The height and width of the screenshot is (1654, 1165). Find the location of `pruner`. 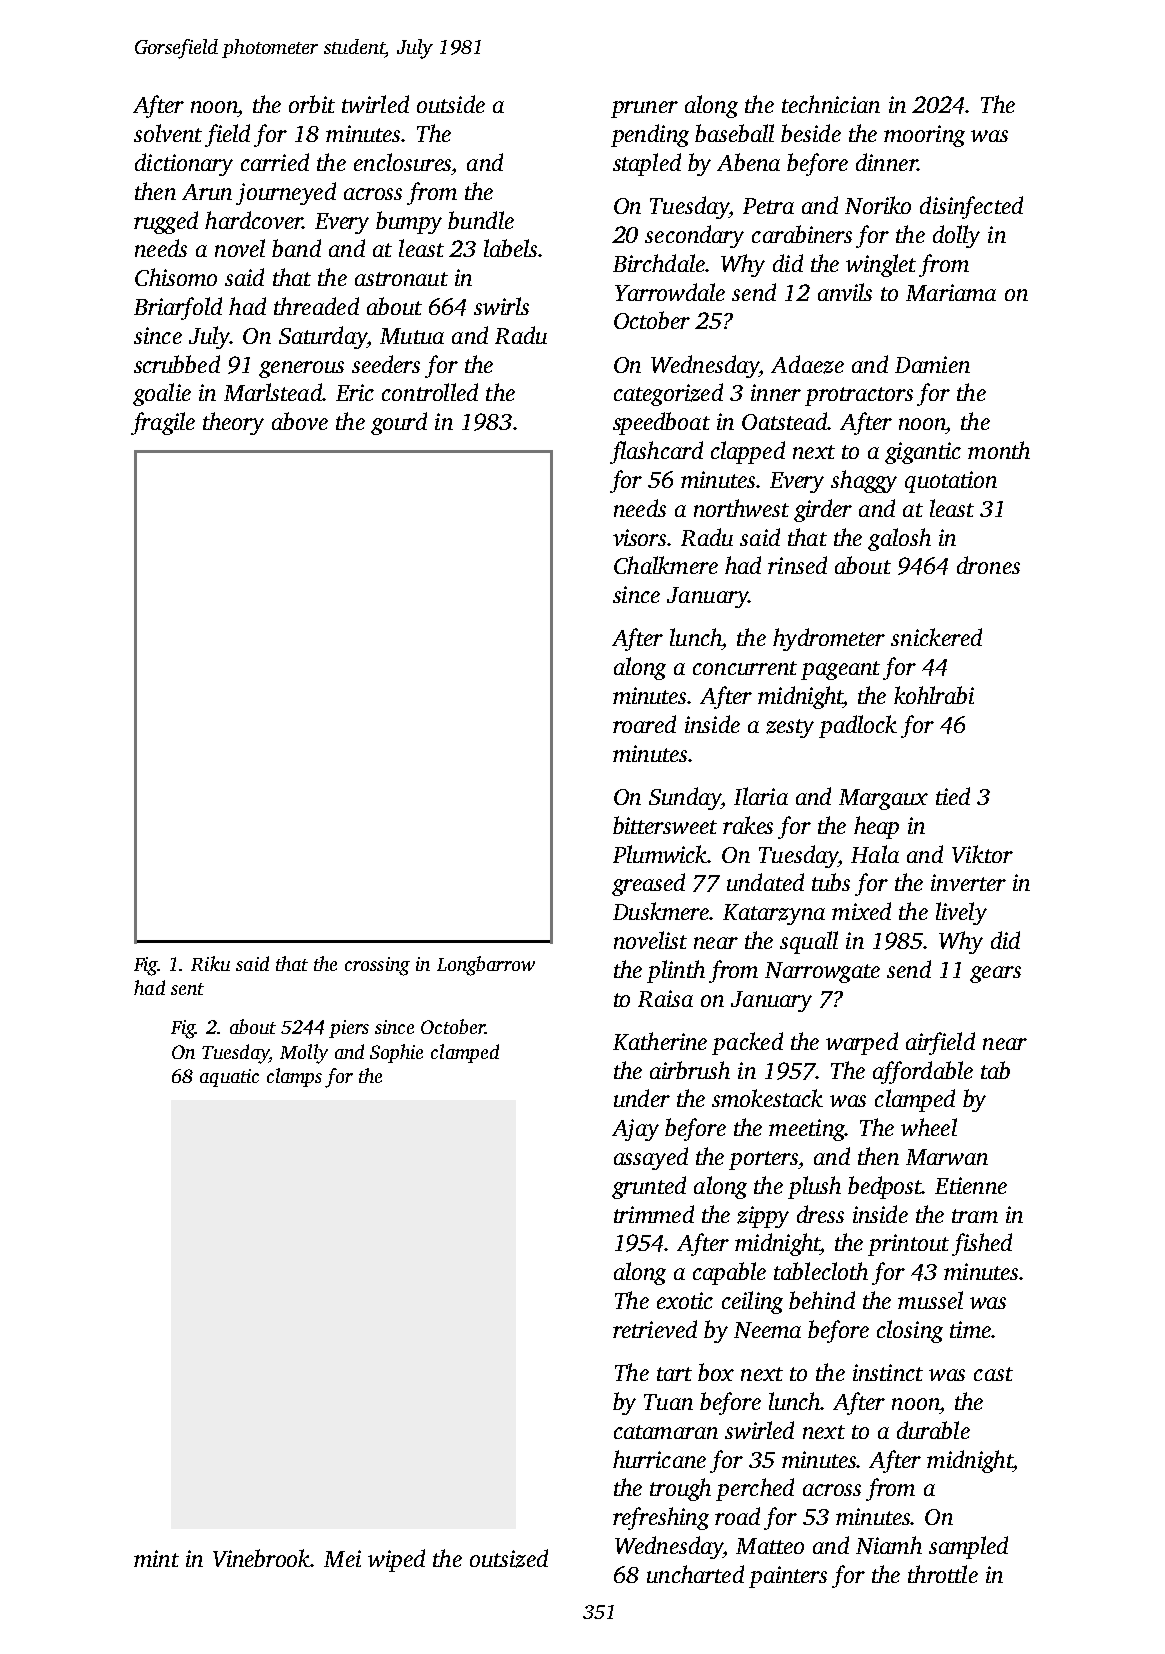

pruner is located at coordinates (644, 109).
